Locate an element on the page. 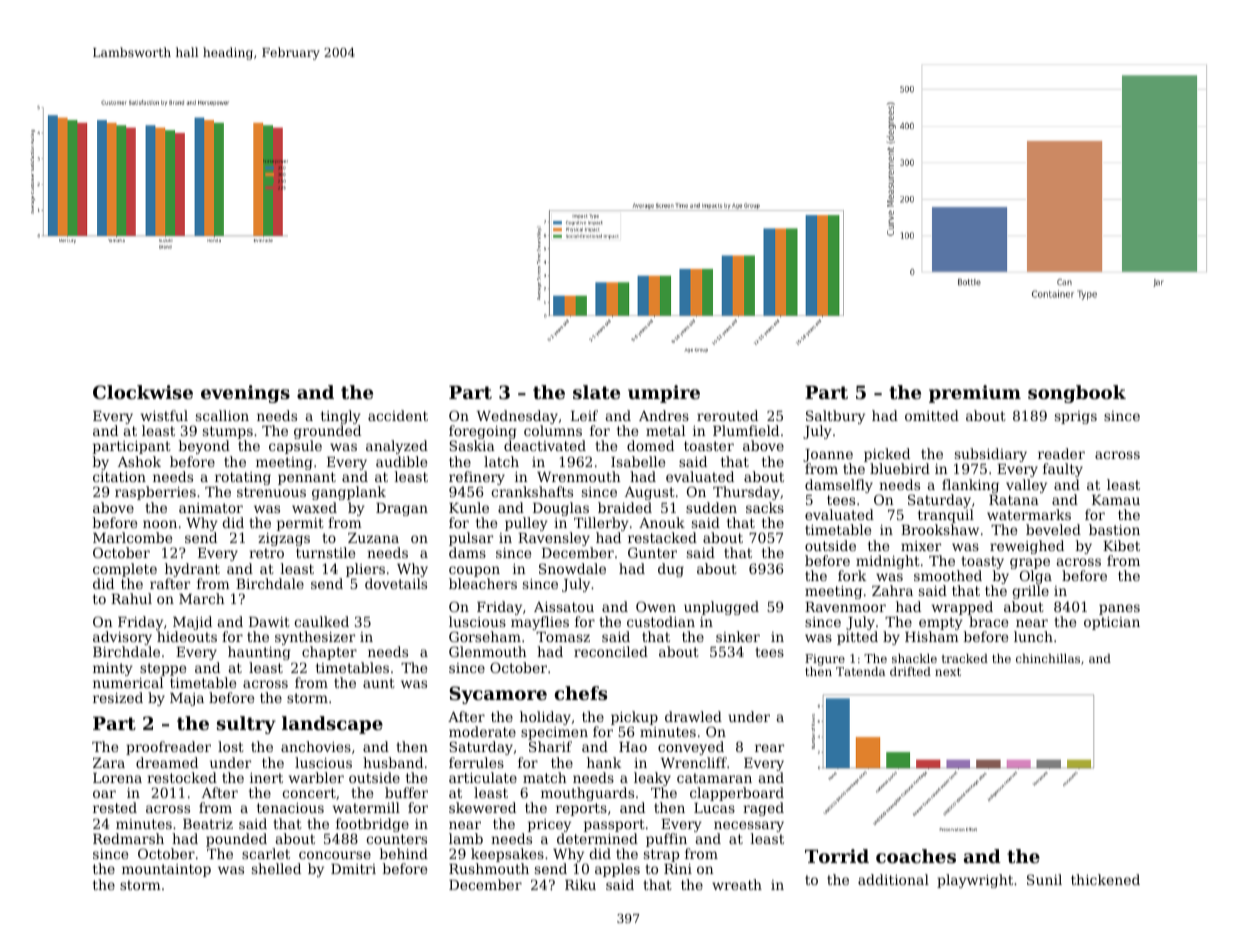 This image has width=1233, height=952. thickened is located at coordinates (1105, 879).
